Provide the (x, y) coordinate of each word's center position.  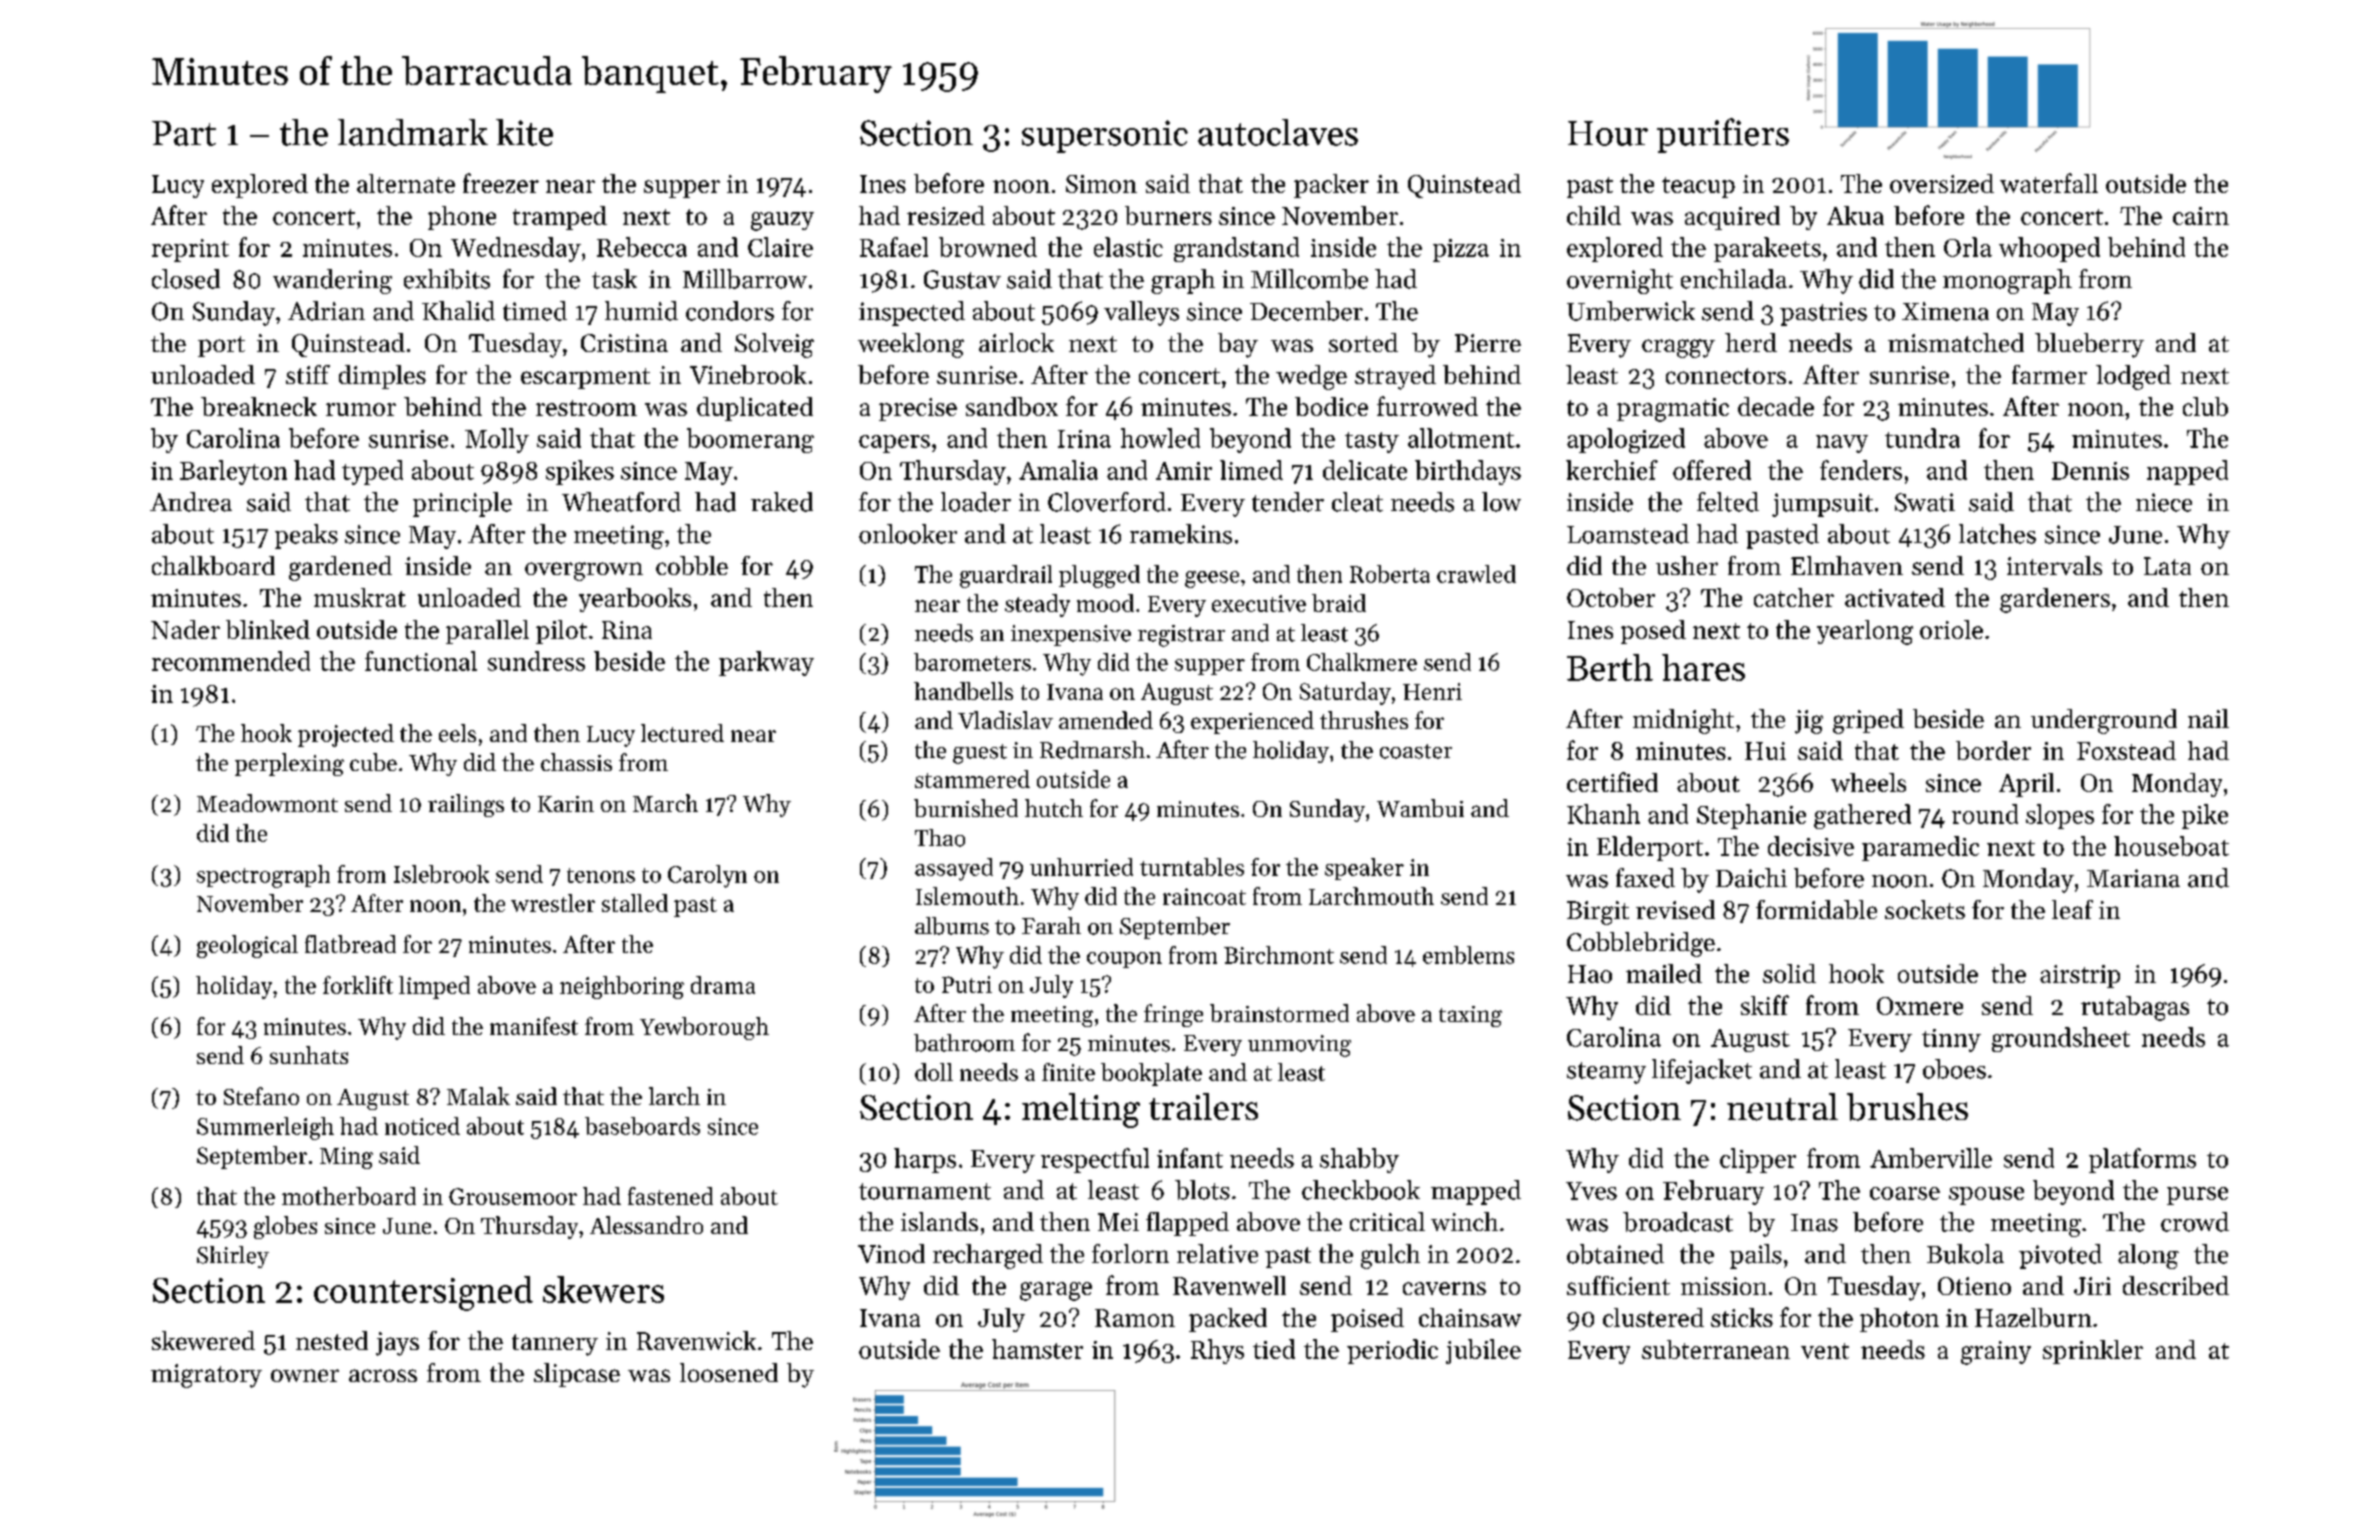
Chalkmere (1362, 662)
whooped (2049, 249)
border (1993, 750)
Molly (497, 440)
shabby (1359, 1160)
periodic (1392, 1351)
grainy (1996, 1353)
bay (1238, 345)
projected (346, 735)
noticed (422, 1126)
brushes (1907, 1107)
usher (1687, 565)
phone (462, 218)
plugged (1099, 576)
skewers (603, 1289)
